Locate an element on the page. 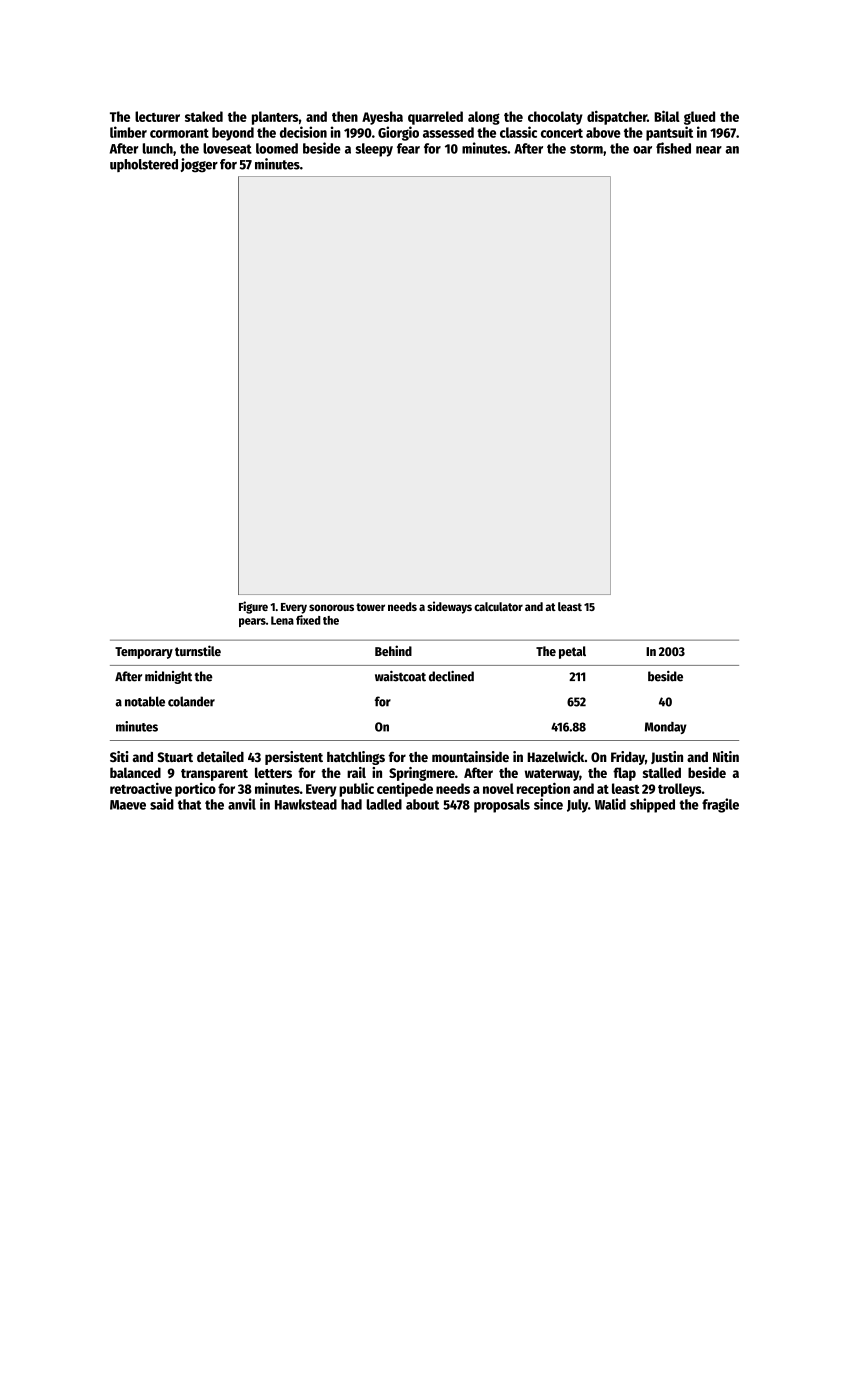  storm is located at coordinates (586, 149).
